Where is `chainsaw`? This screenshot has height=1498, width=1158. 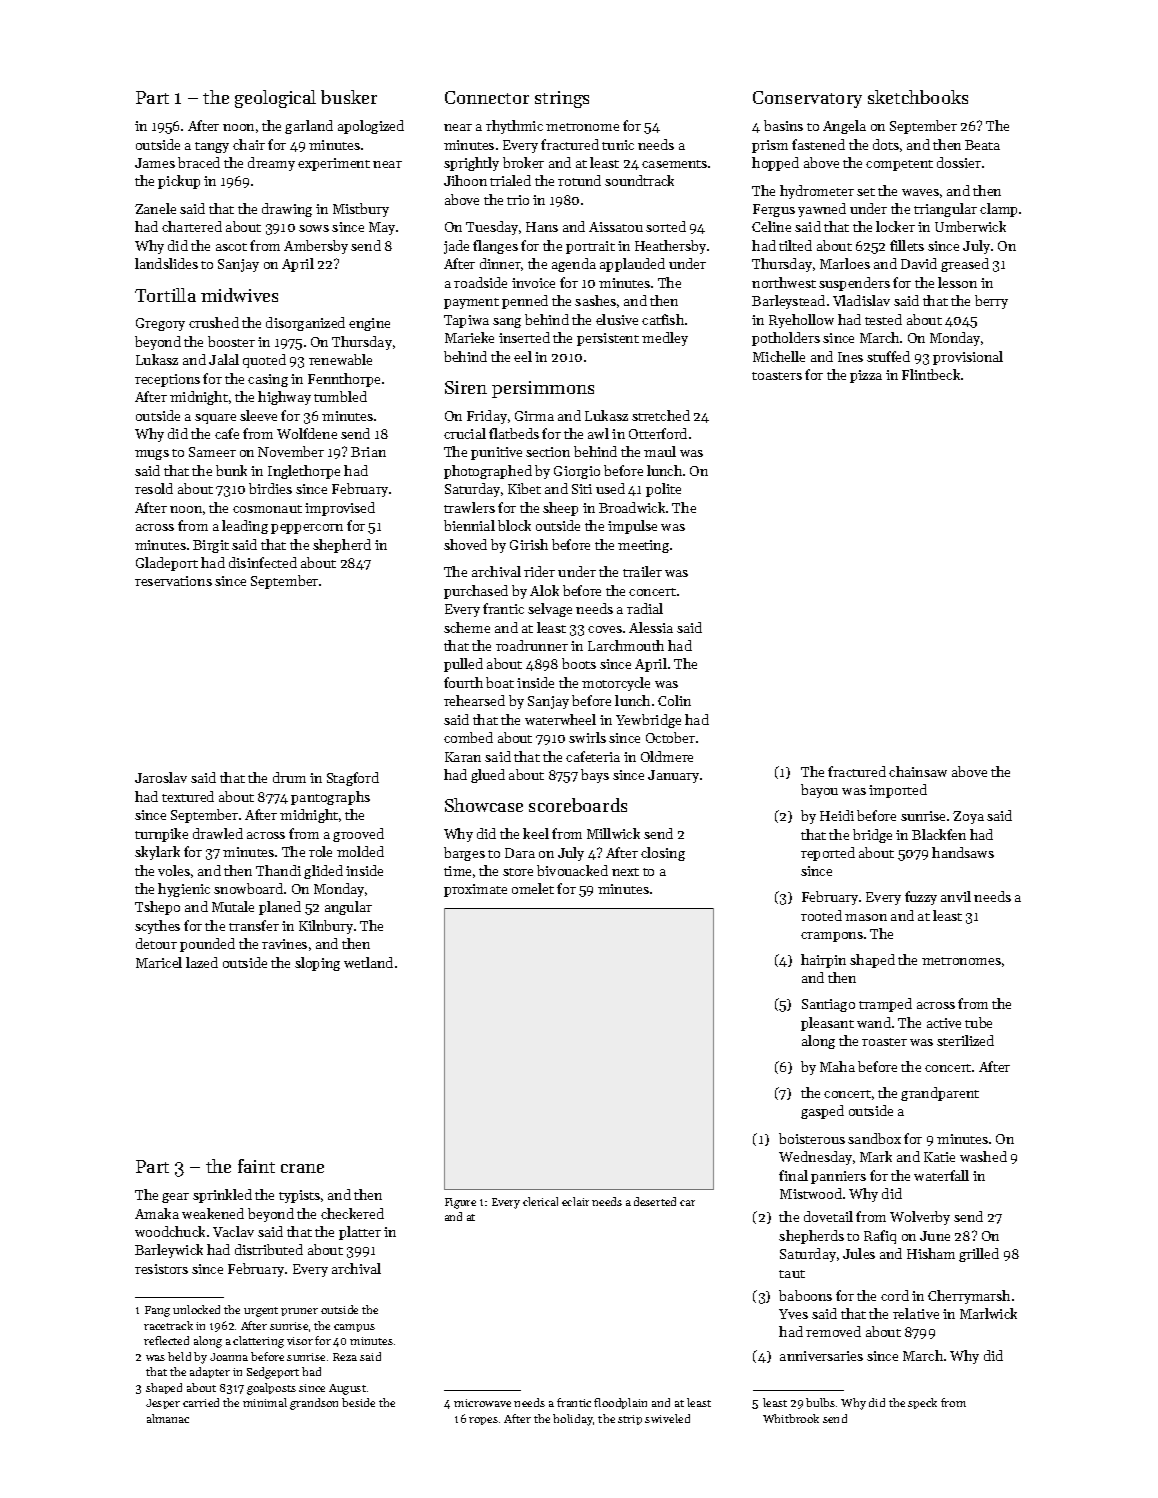
chainsaw is located at coordinates (918, 771).
